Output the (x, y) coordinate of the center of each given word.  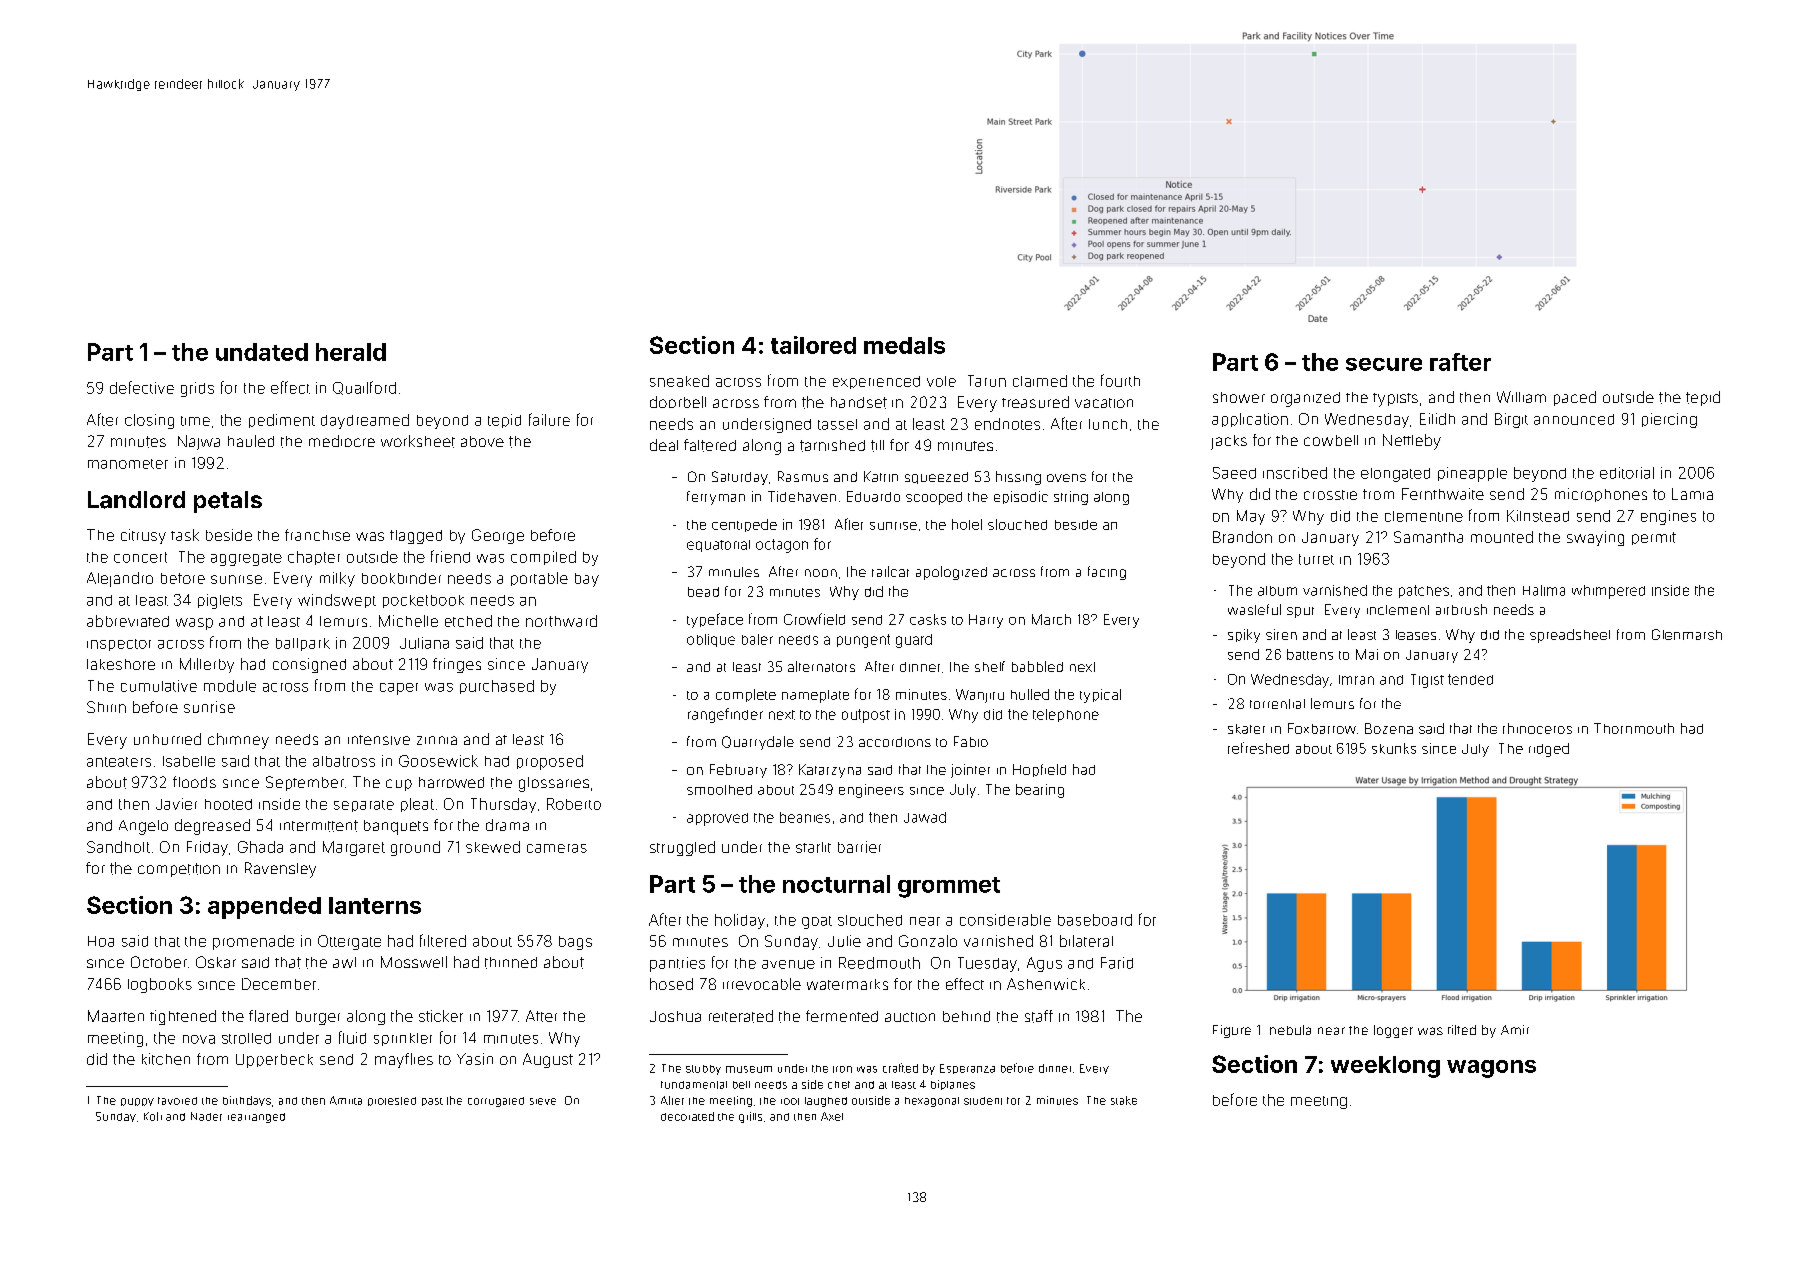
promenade (253, 942)
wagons (1491, 1069)
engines (1668, 517)
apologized (951, 573)
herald (351, 352)
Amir (1515, 1030)
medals (904, 345)
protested (392, 1101)
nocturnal (836, 884)
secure (1384, 364)
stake (1124, 1100)
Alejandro (120, 579)
